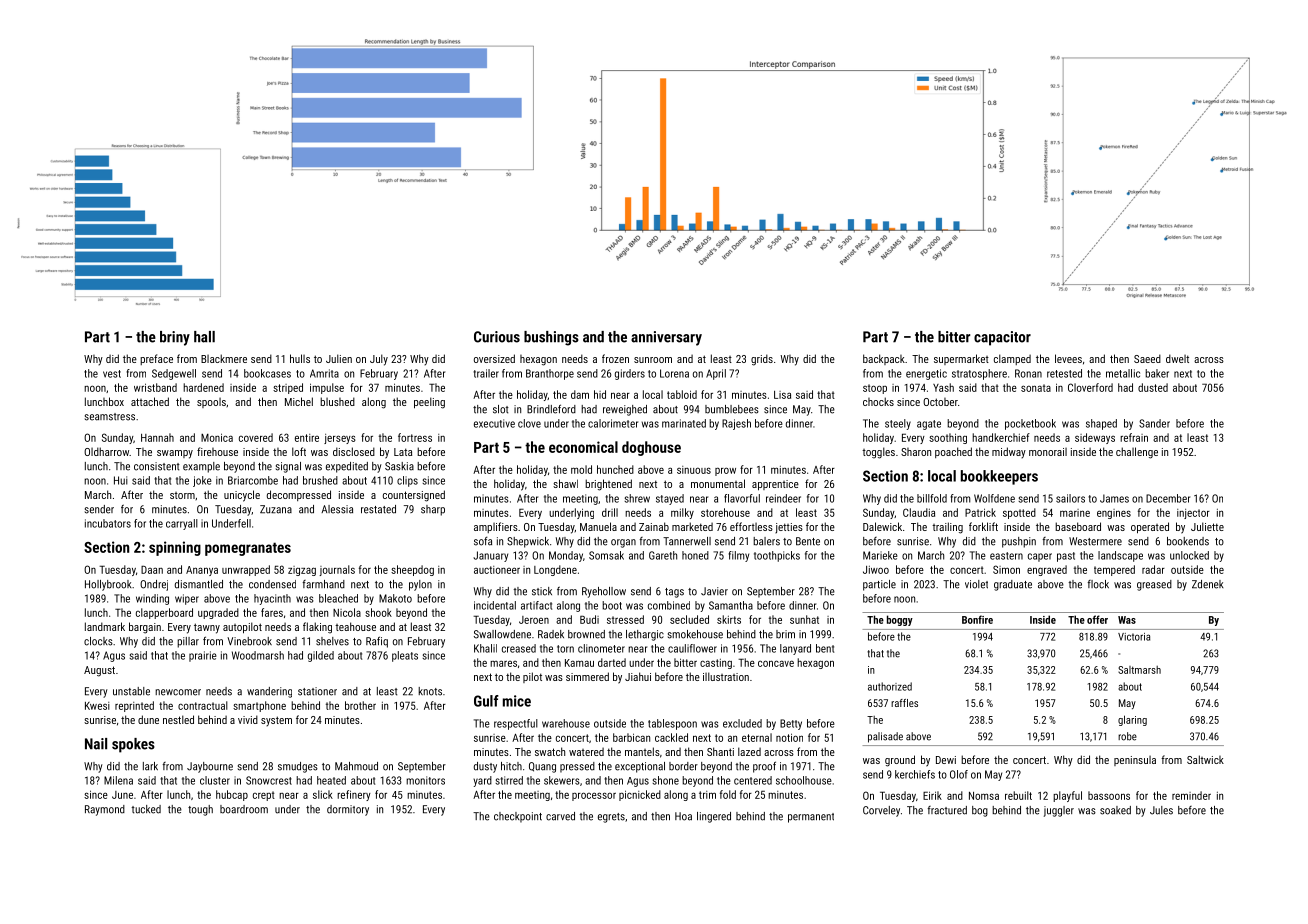 This screenshot has height=924, width=1308. Describe the element at coordinates (150, 766) in the screenshot. I see `lark` at that location.
